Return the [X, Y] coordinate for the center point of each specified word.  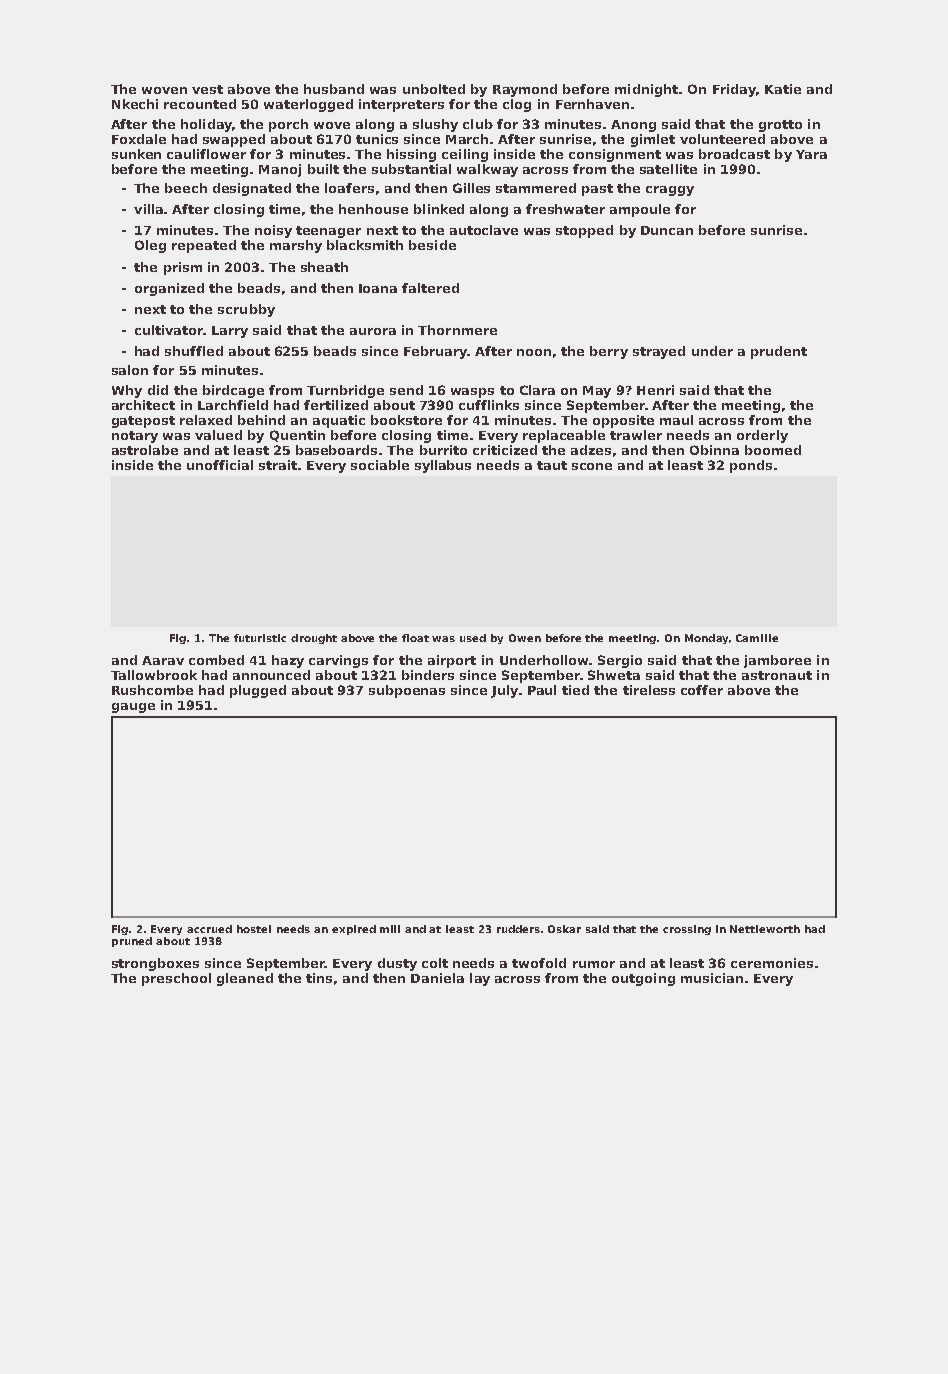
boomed [773, 450]
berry [609, 352]
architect [143, 405]
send [406, 390]
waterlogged [308, 105]
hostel [254, 929]
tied [575, 690]
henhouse [373, 209]
